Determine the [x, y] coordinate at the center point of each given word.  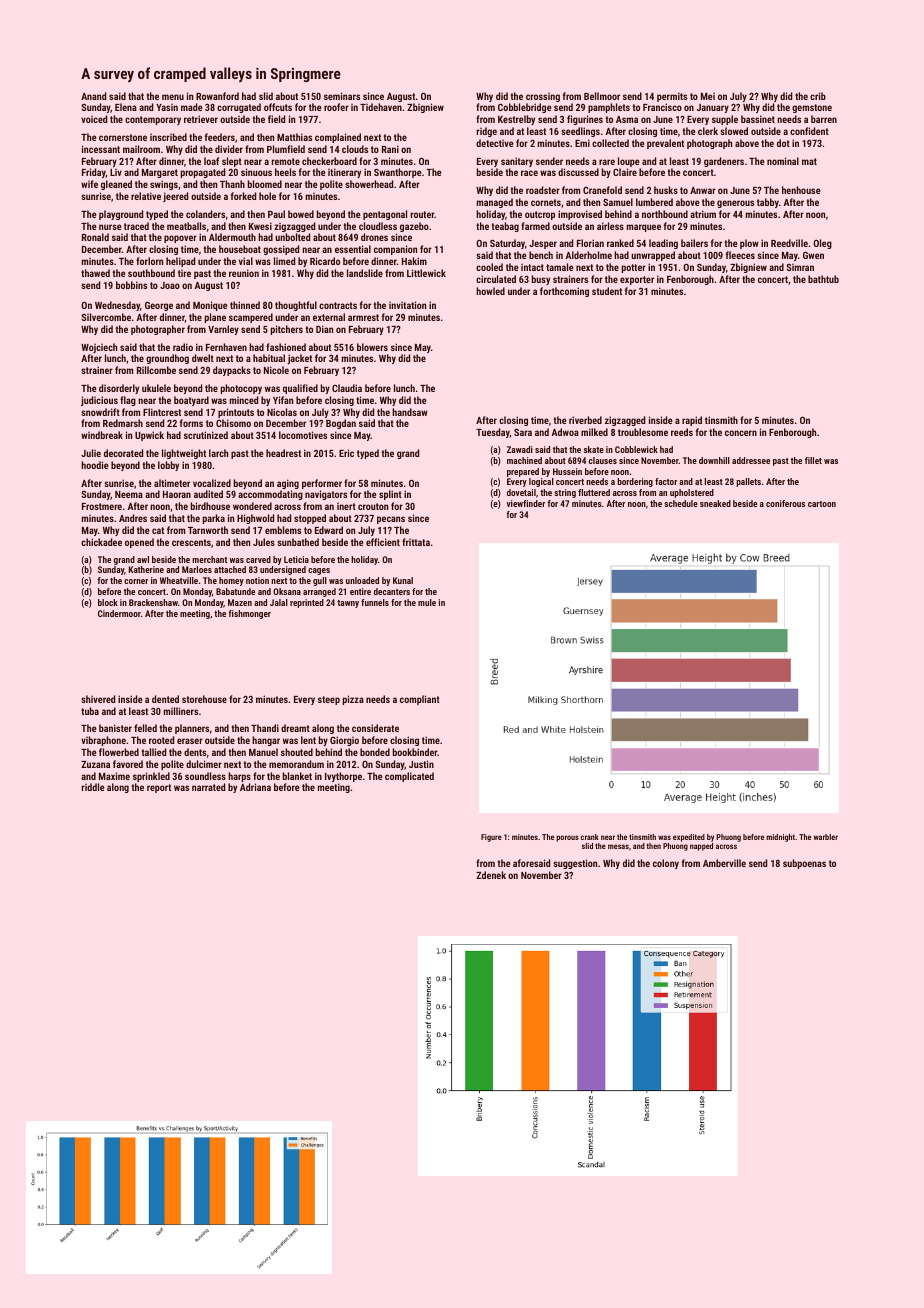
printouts [236, 413]
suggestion [575, 864]
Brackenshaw [153, 602]
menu [173, 97]
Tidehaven [381, 107]
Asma [627, 119]
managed [495, 203]
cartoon [822, 504]
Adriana [255, 787]
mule [427, 602]
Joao [170, 285]
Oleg [822, 244]
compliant [420, 700]
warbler [826, 837]
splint [390, 495]
